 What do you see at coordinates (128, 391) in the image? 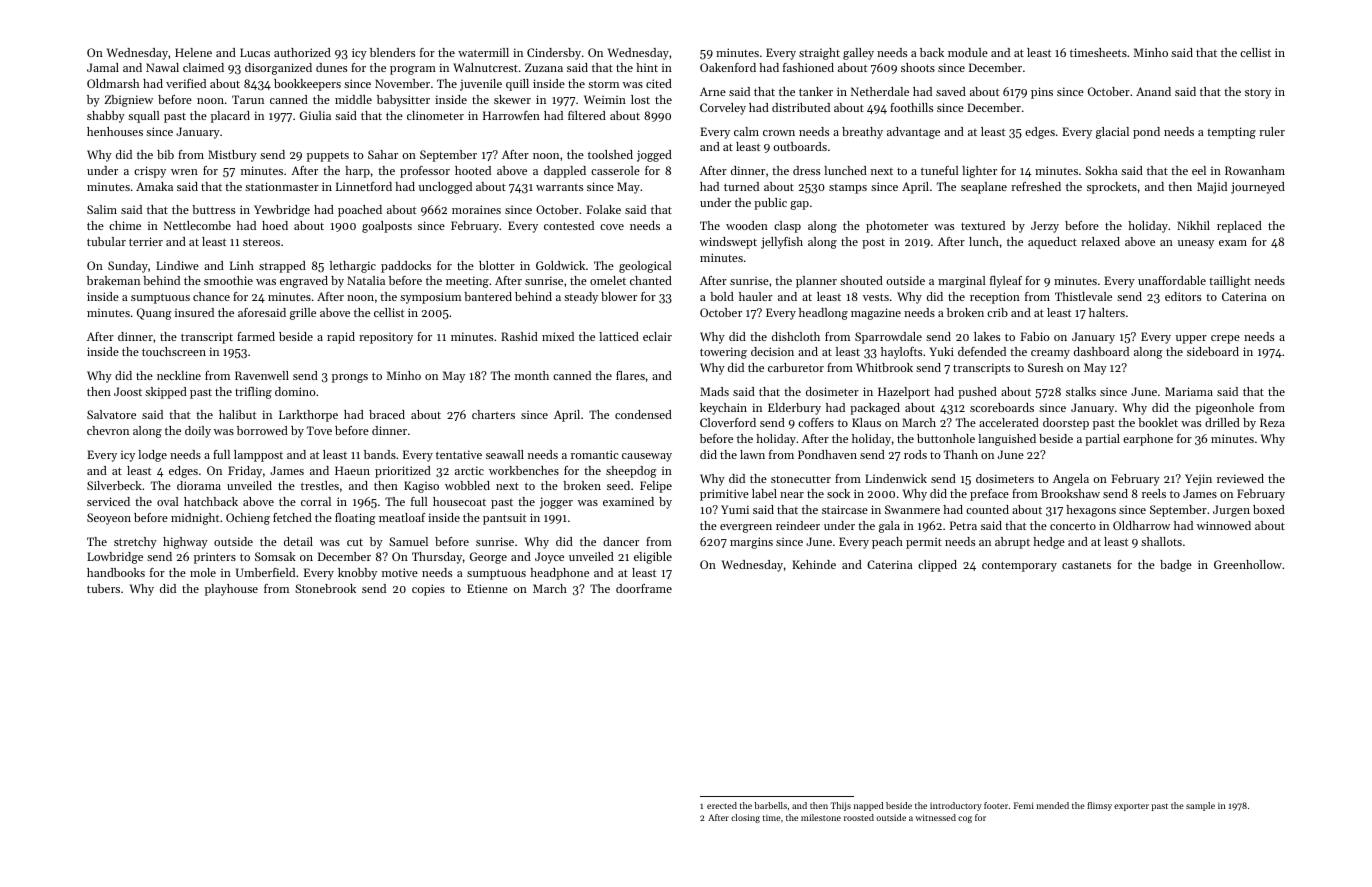
I see `Joost` at bounding box center [128, 391].
